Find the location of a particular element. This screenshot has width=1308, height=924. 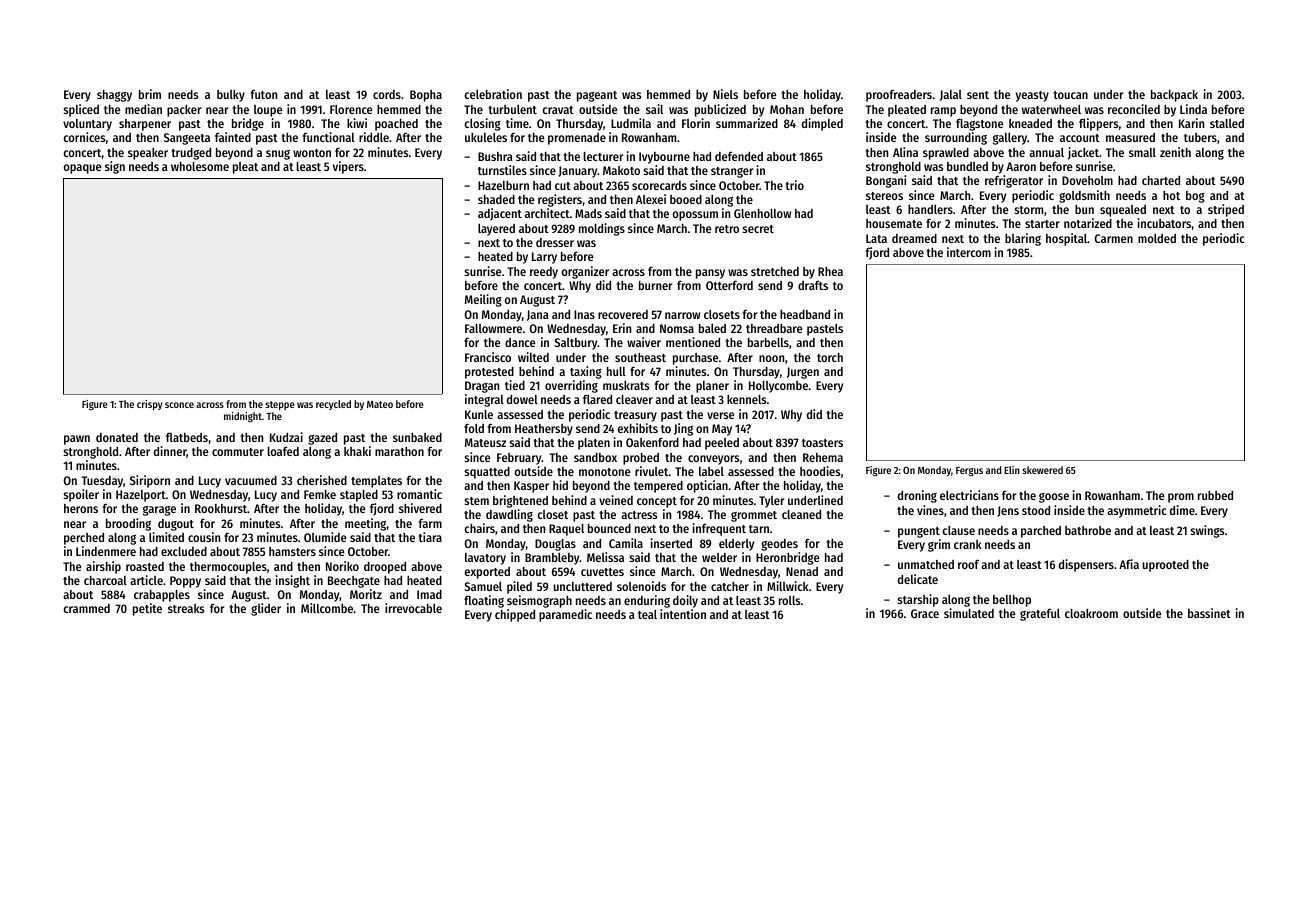

rubbed is located at coordinates (1215, 495).
